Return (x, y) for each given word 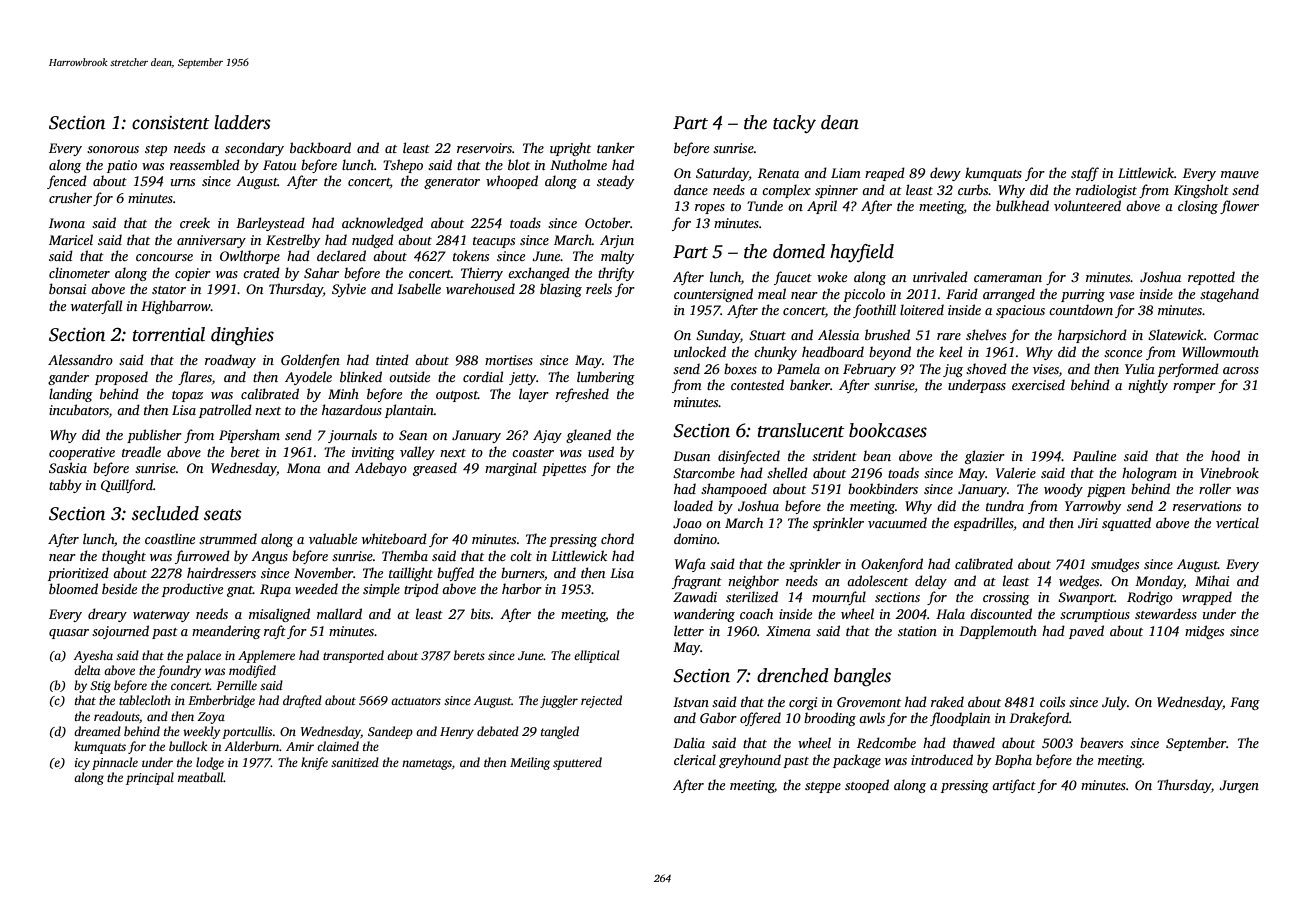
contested (757, 384)
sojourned (120, 632)
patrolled (225, 411)
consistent (171, 123)
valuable (333, 538)
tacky (794, 124)
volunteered (1087, 205)
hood (1225, 455)
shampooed (734, 490)
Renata (778, 173)
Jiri (1088, 523)
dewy (945, 174)
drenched (793, 675)
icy (82, 764)
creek (195, 222)
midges (1204, 632)
